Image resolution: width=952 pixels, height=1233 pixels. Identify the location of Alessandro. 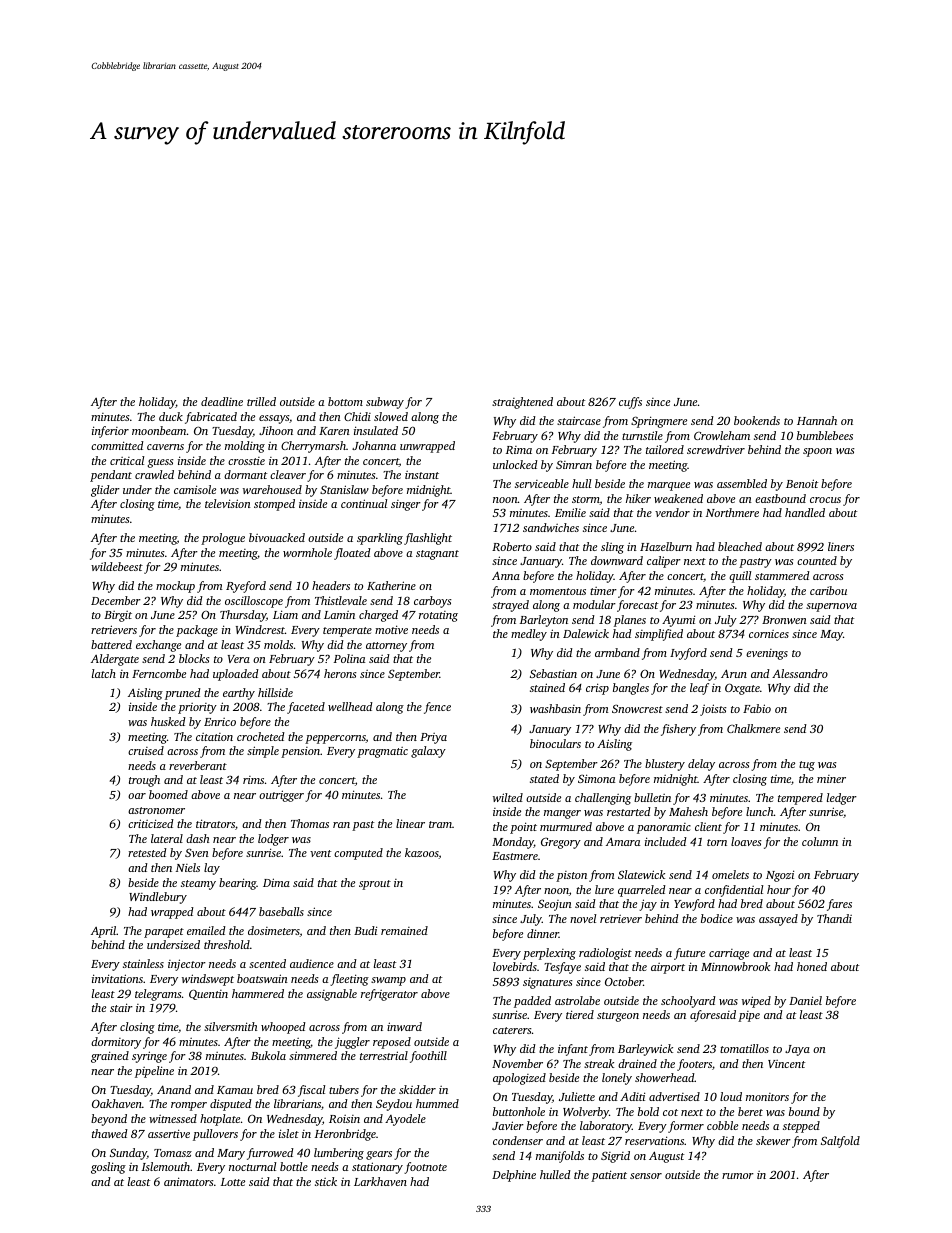
(800, 673).
